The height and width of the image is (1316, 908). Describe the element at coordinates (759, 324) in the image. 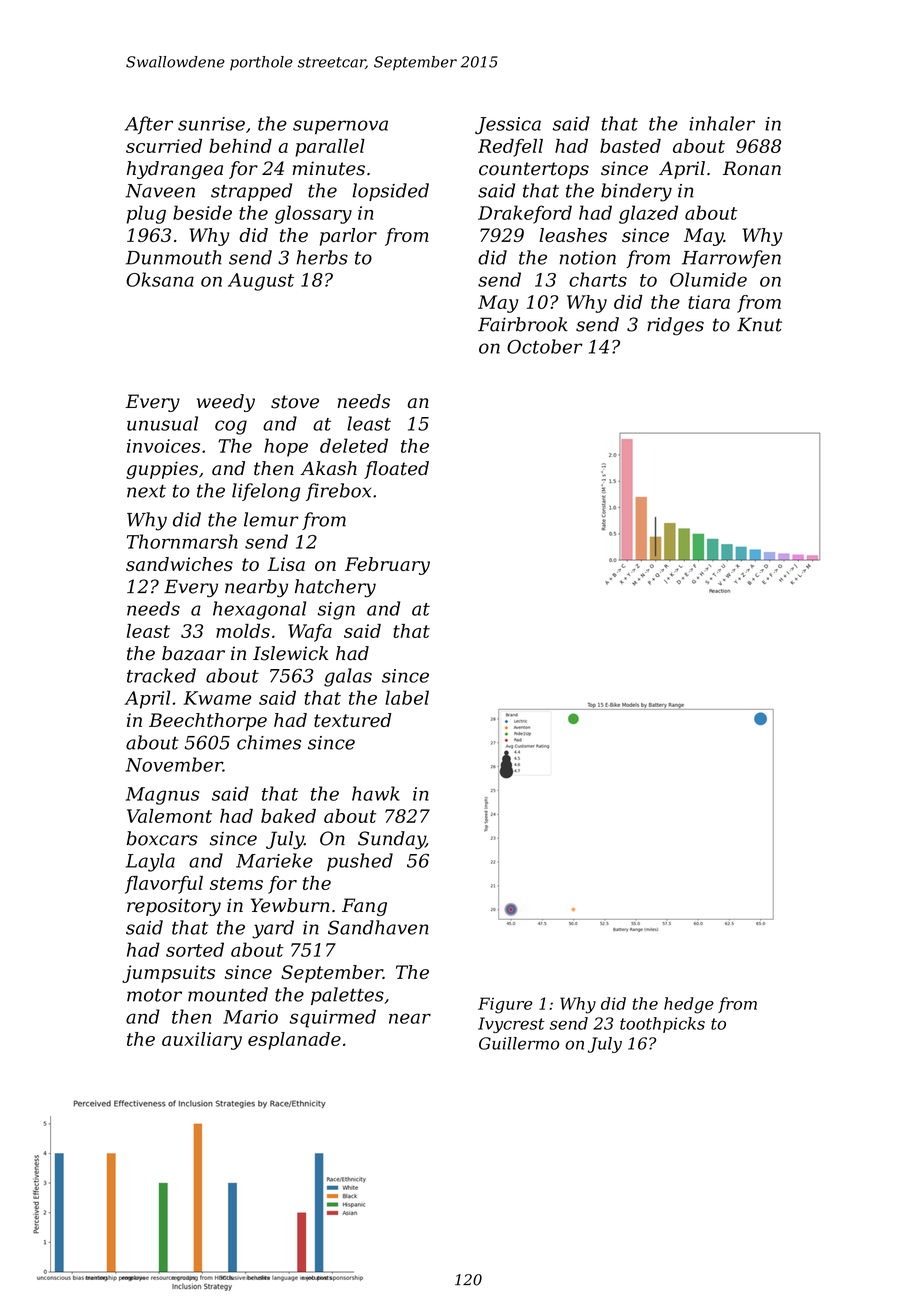

I see `Knut` at that location.
